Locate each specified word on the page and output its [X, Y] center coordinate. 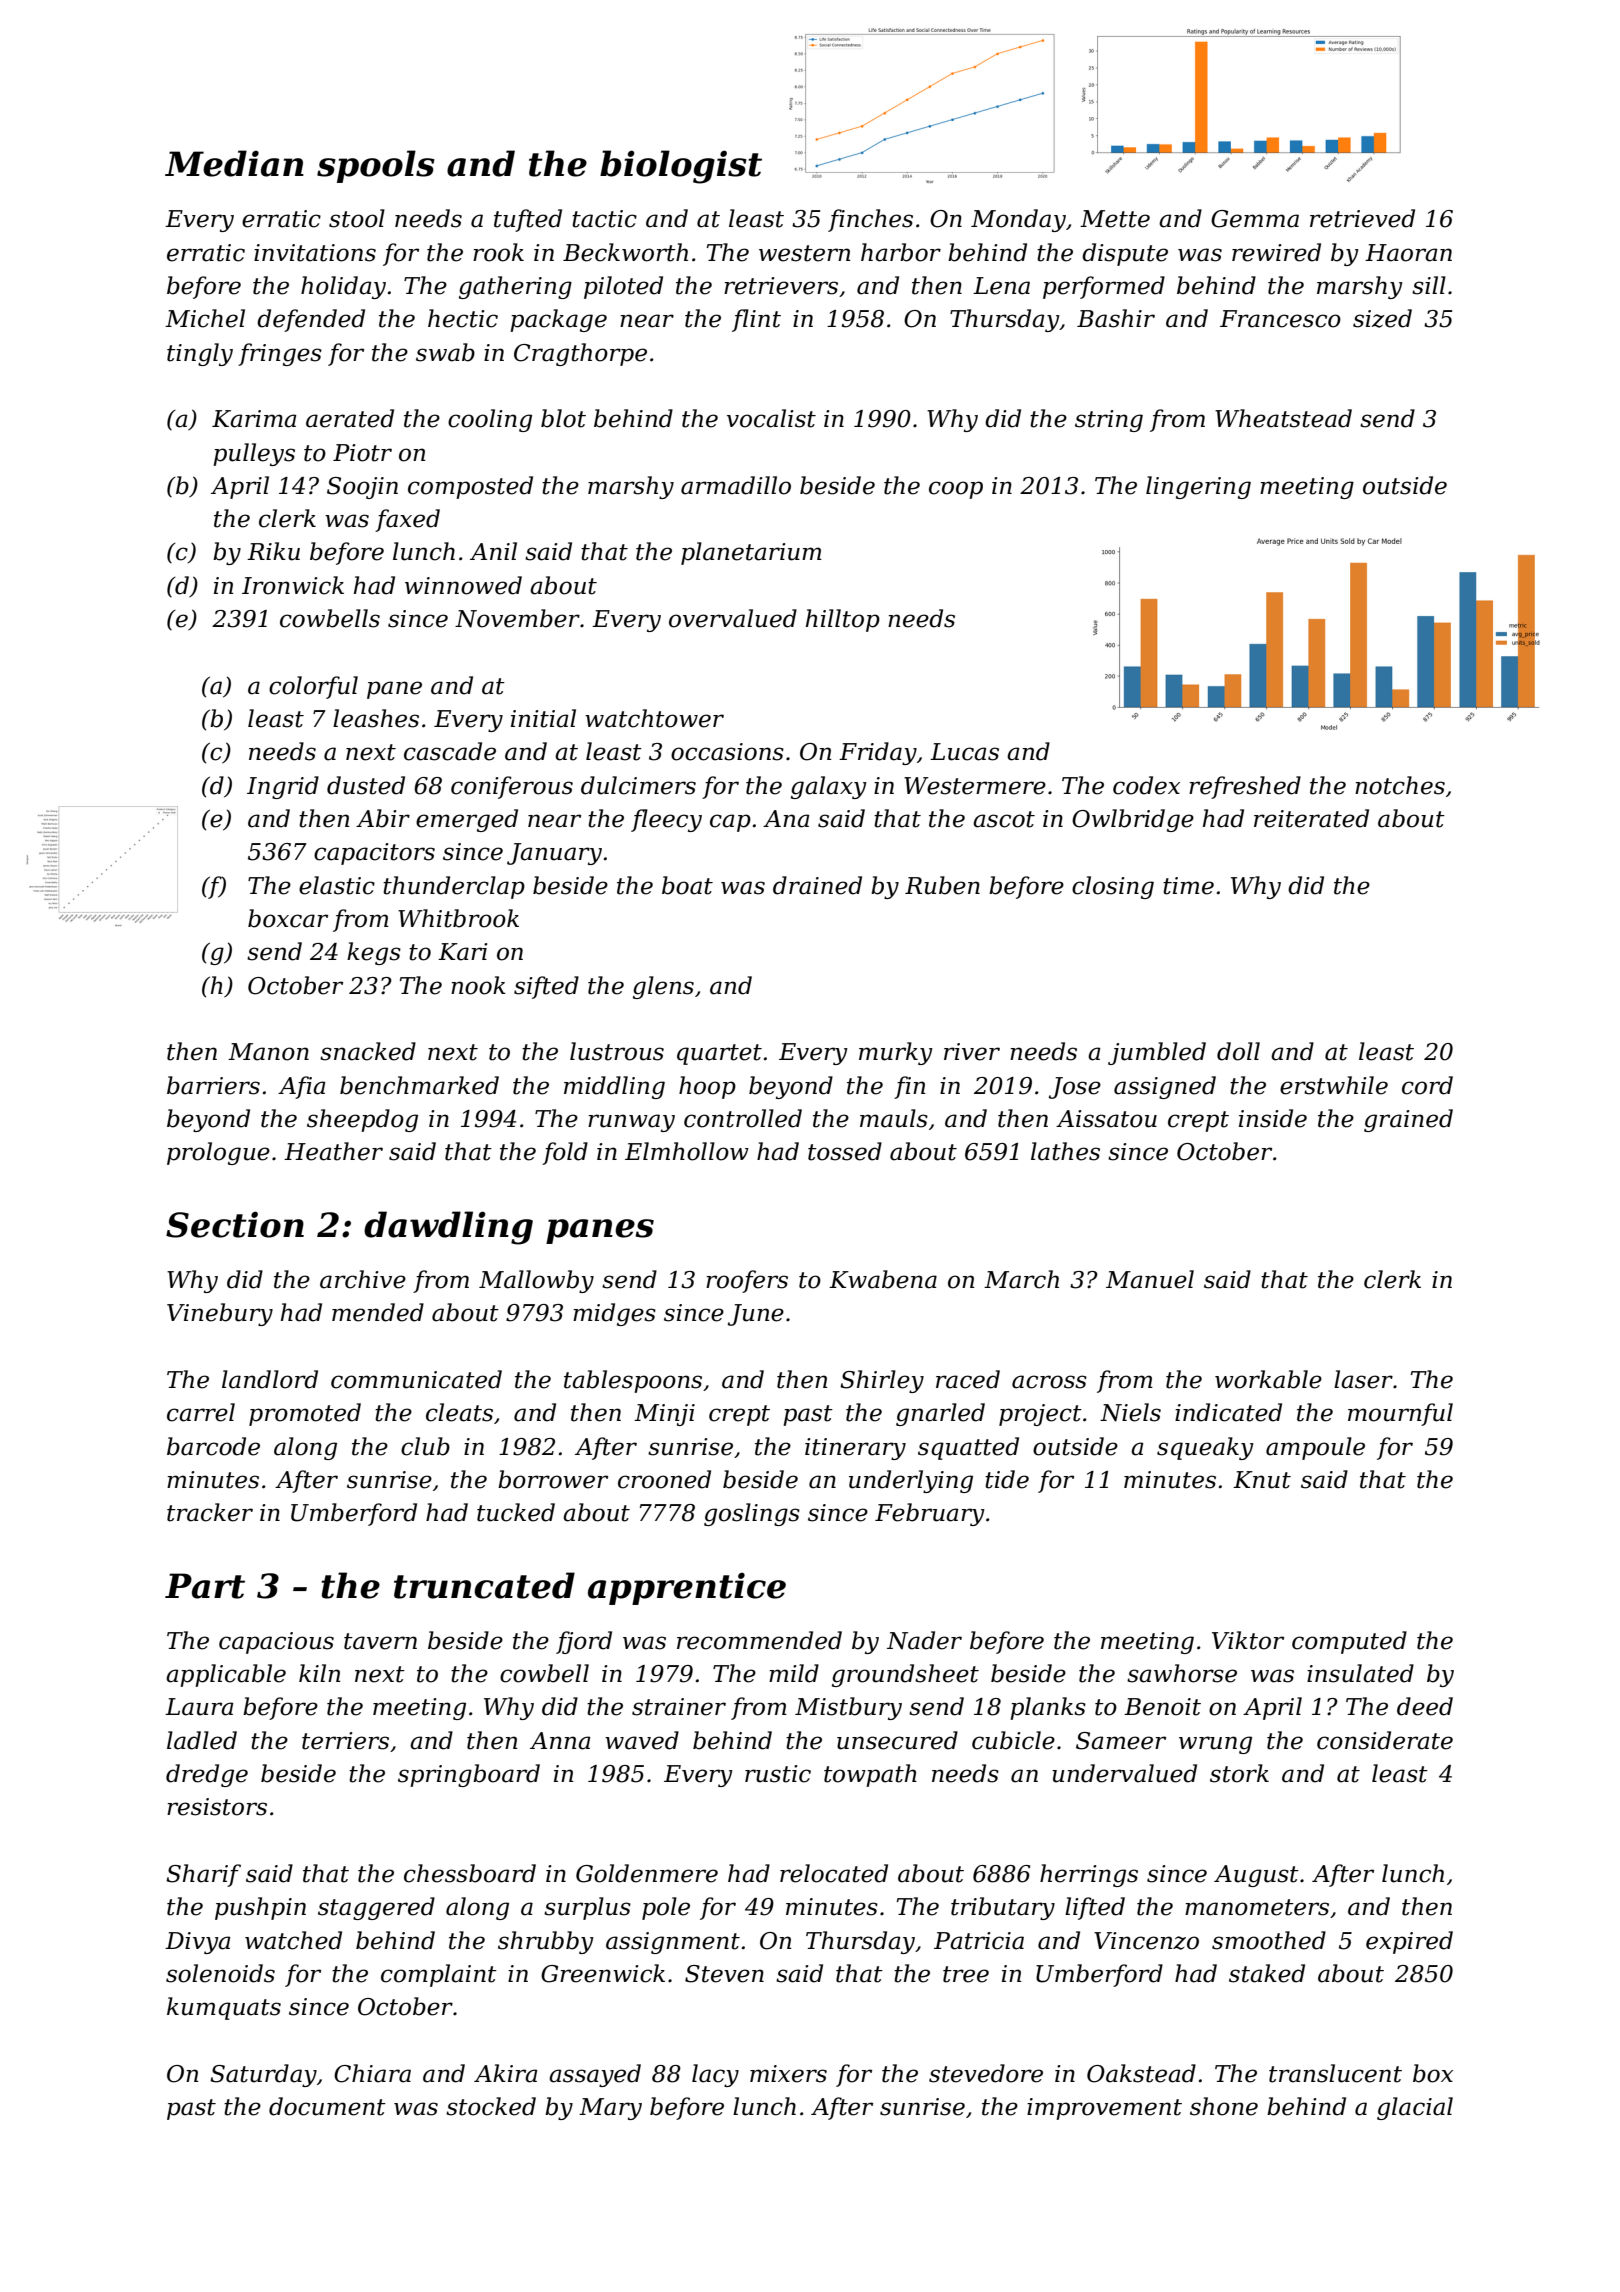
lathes [1065, 1151]
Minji [664, 1415]
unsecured [897, 1740]
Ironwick [293, 585]
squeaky [1205, 1448]
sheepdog [362, 1120]
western [805, 253]
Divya [197, 1943]
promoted [305, 1414]
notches [1400, 785]
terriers [345, 1741]
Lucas [964, 752]
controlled [743, 1118]
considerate [1385, 1740]
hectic [463, 318]
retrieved [1362, 218]
